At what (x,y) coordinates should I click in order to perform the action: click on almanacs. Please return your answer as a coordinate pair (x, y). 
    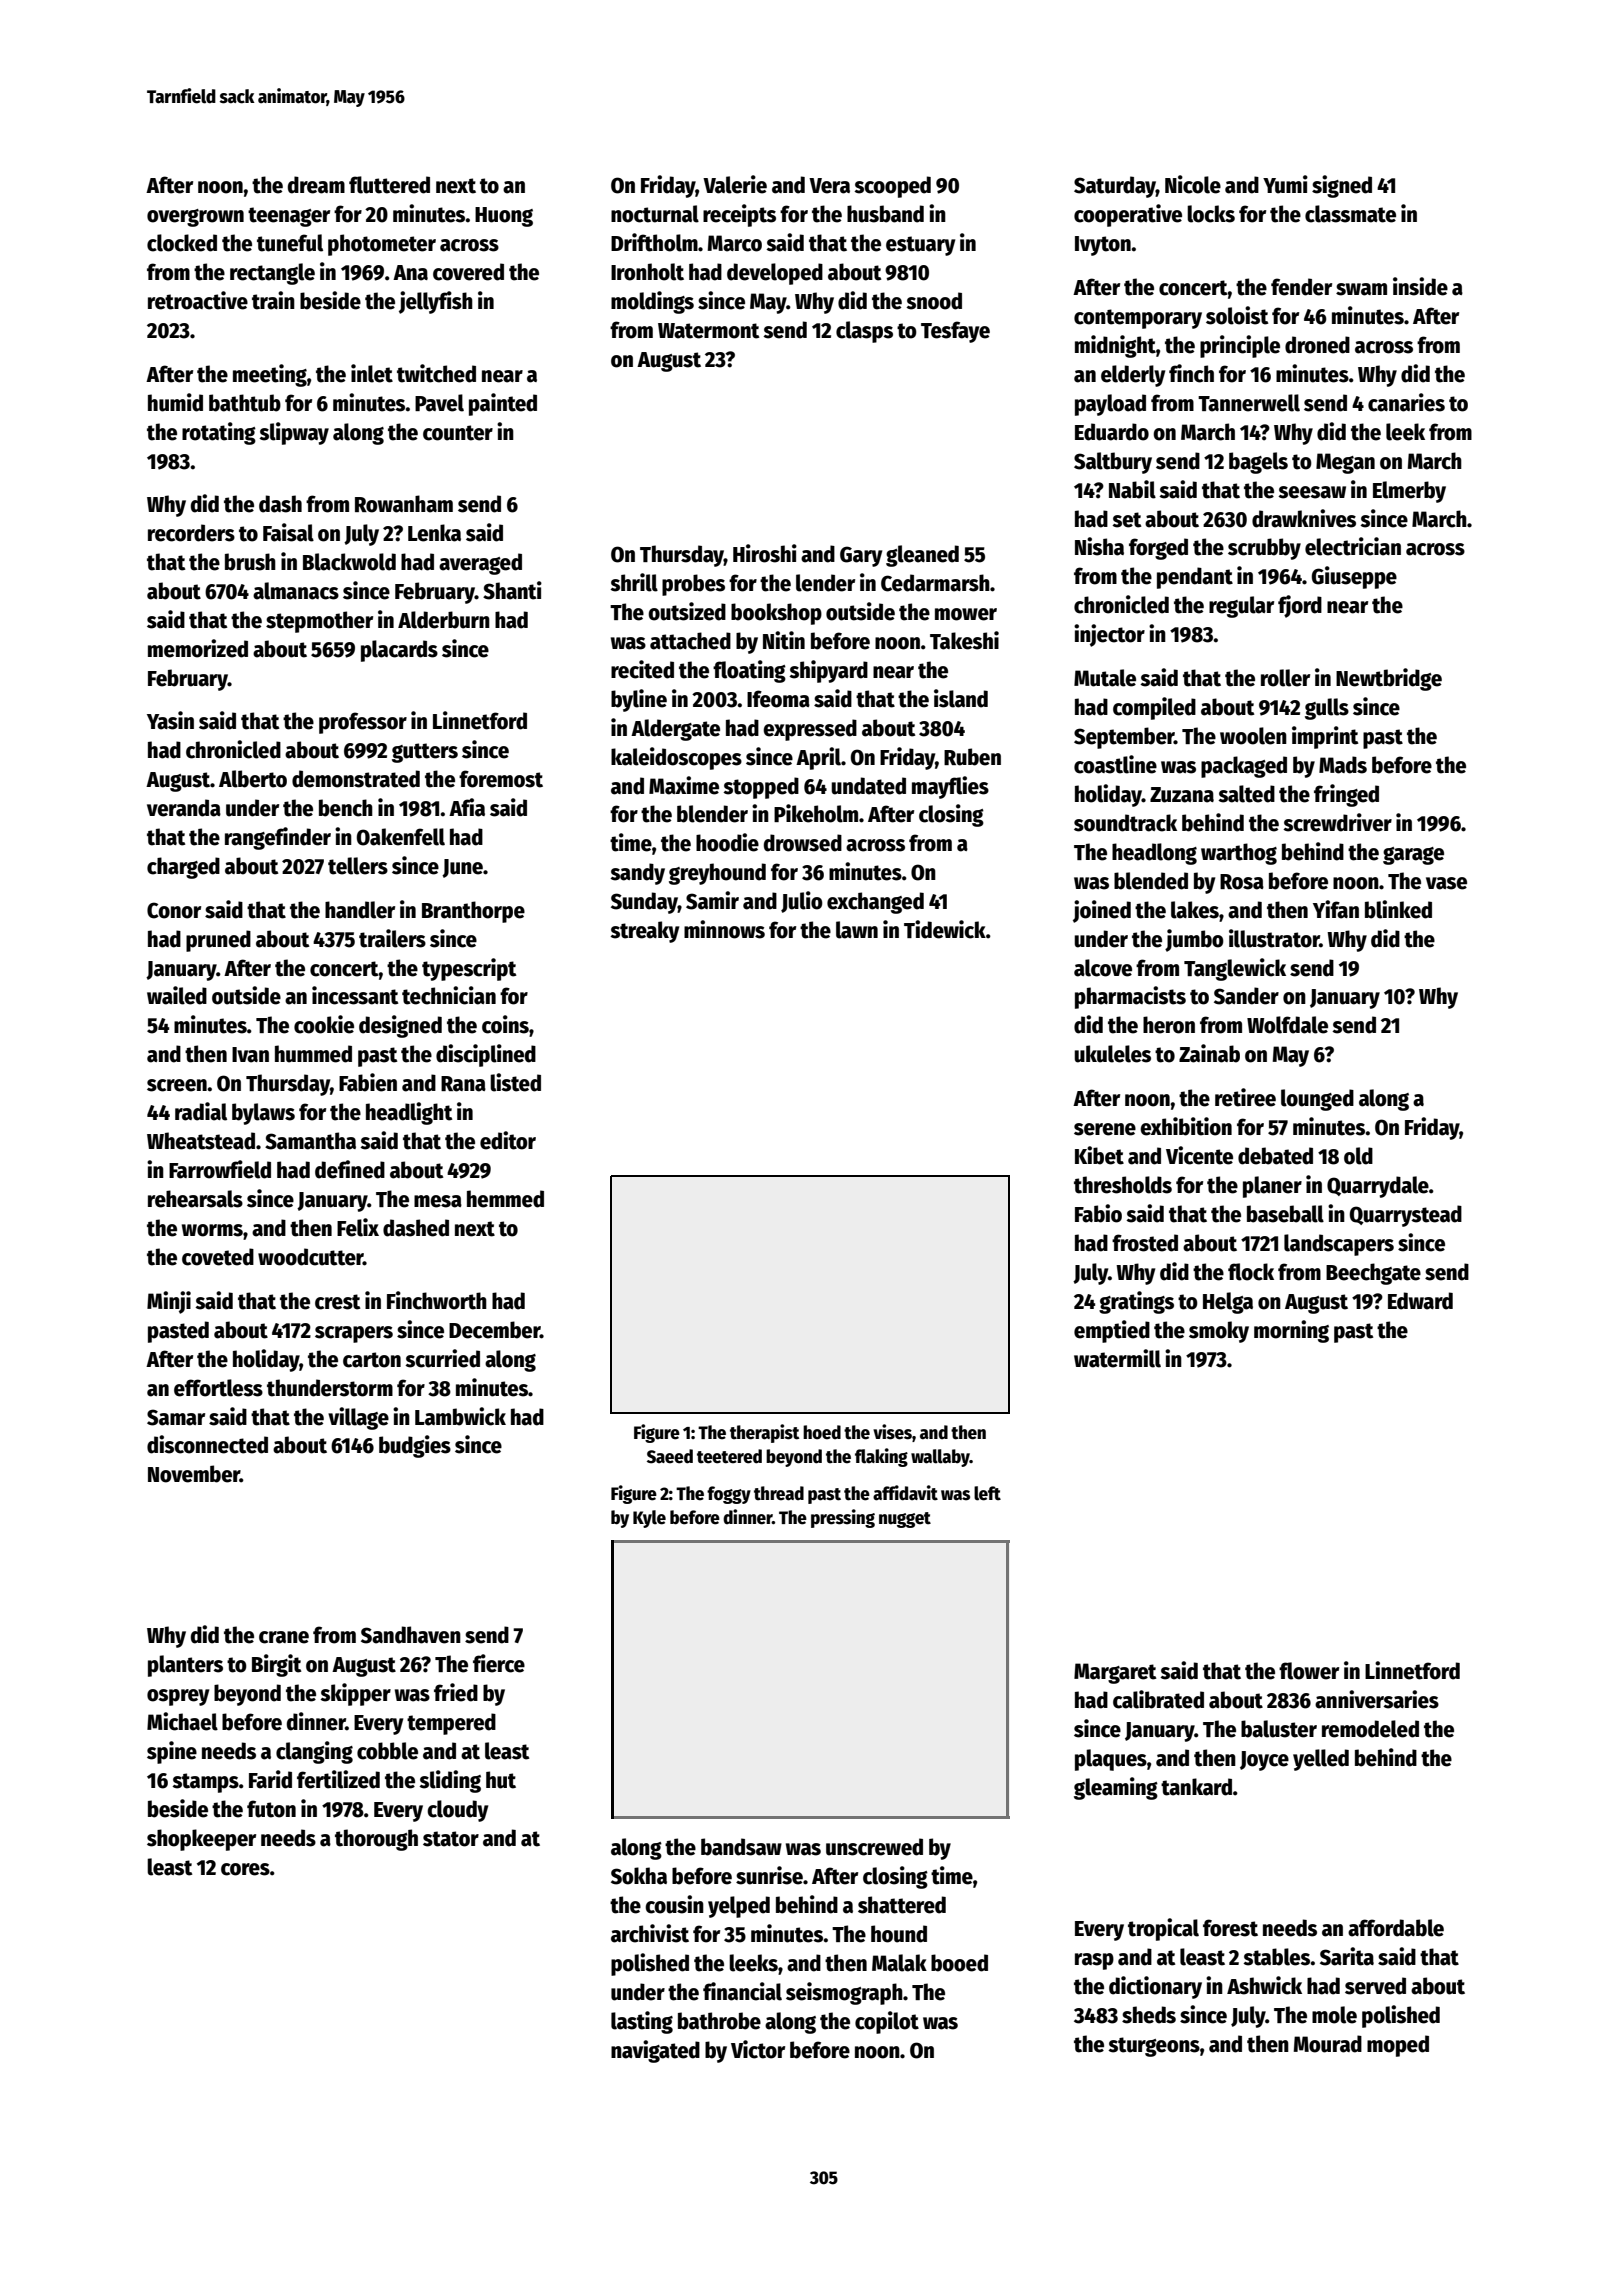
    Looking at the image, I should click on (296, 591).
